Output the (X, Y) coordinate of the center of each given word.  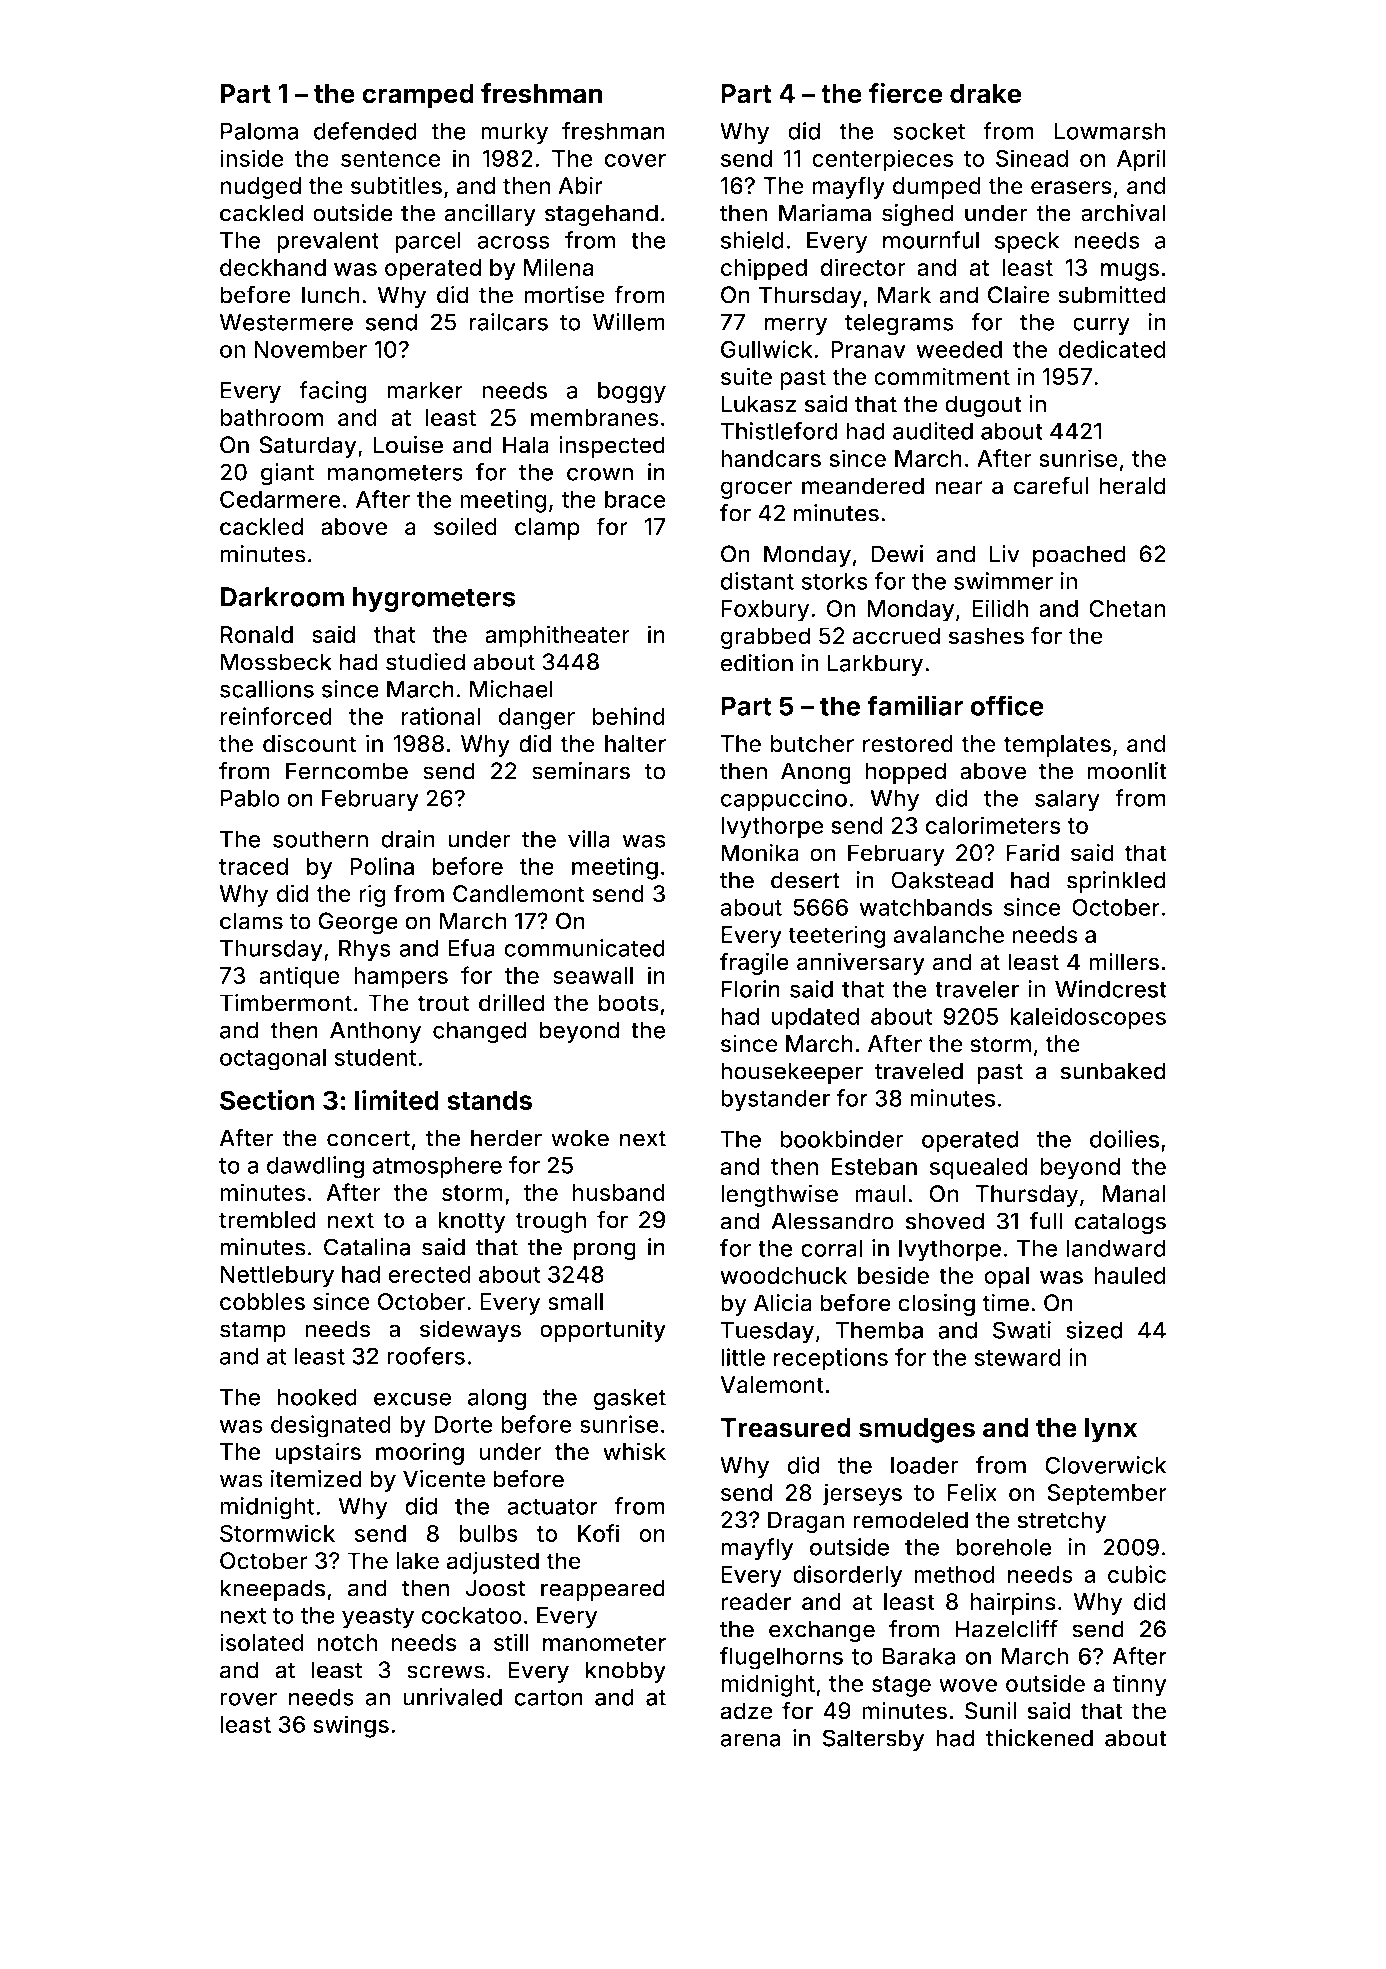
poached (1079, 556)
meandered (863, 486)
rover (248, 1699)
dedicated (1112, 349)
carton (548, 1698)
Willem (629, 322)
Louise (408, 444)
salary (1067, 800)
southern (320, 839)
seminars (581, 771)
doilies (1124, 1139)
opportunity (603, 1331)
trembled (267, 1220)
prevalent (328, 242)
